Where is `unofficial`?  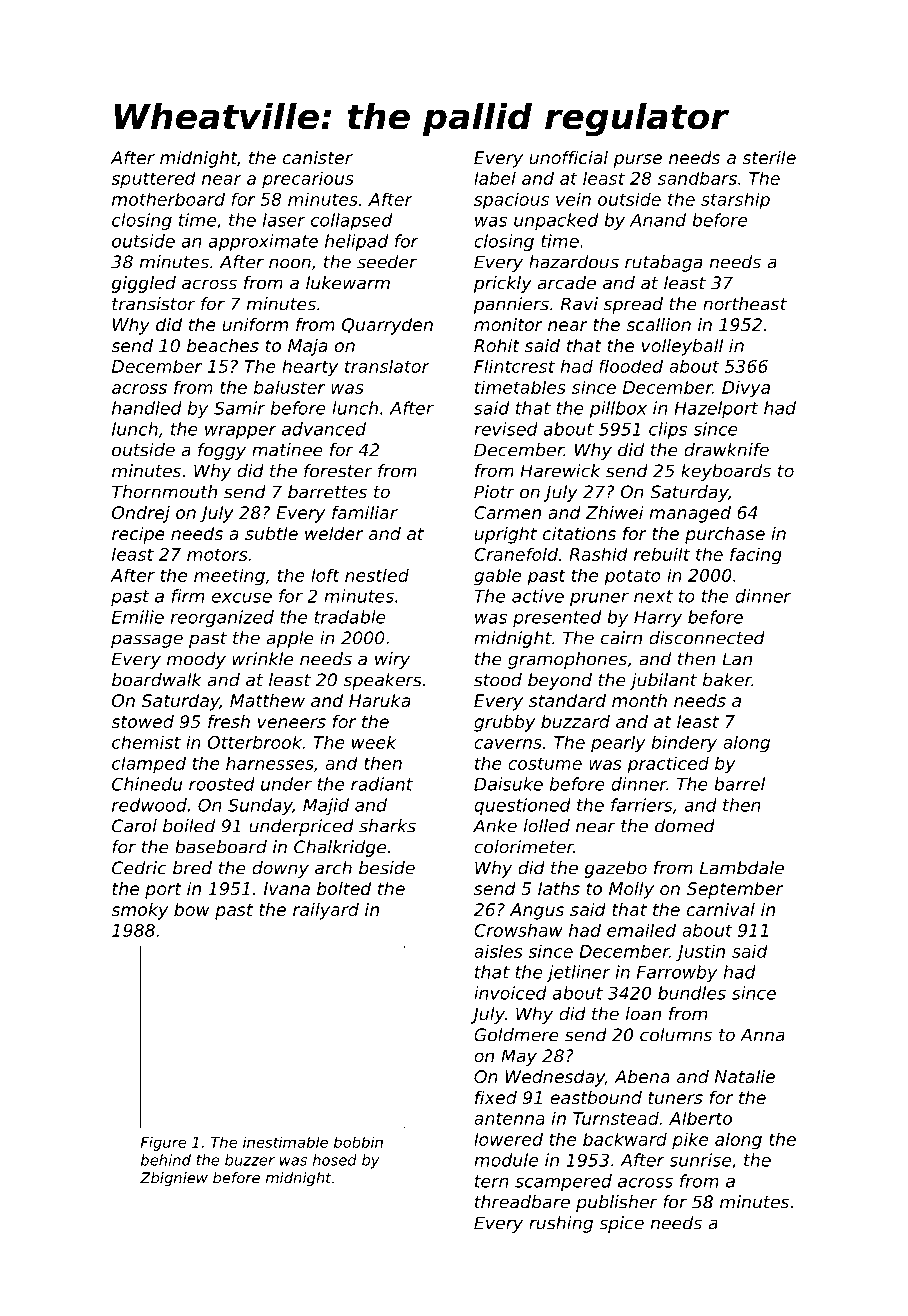 unofficial is located at coordinates (569, 157).
